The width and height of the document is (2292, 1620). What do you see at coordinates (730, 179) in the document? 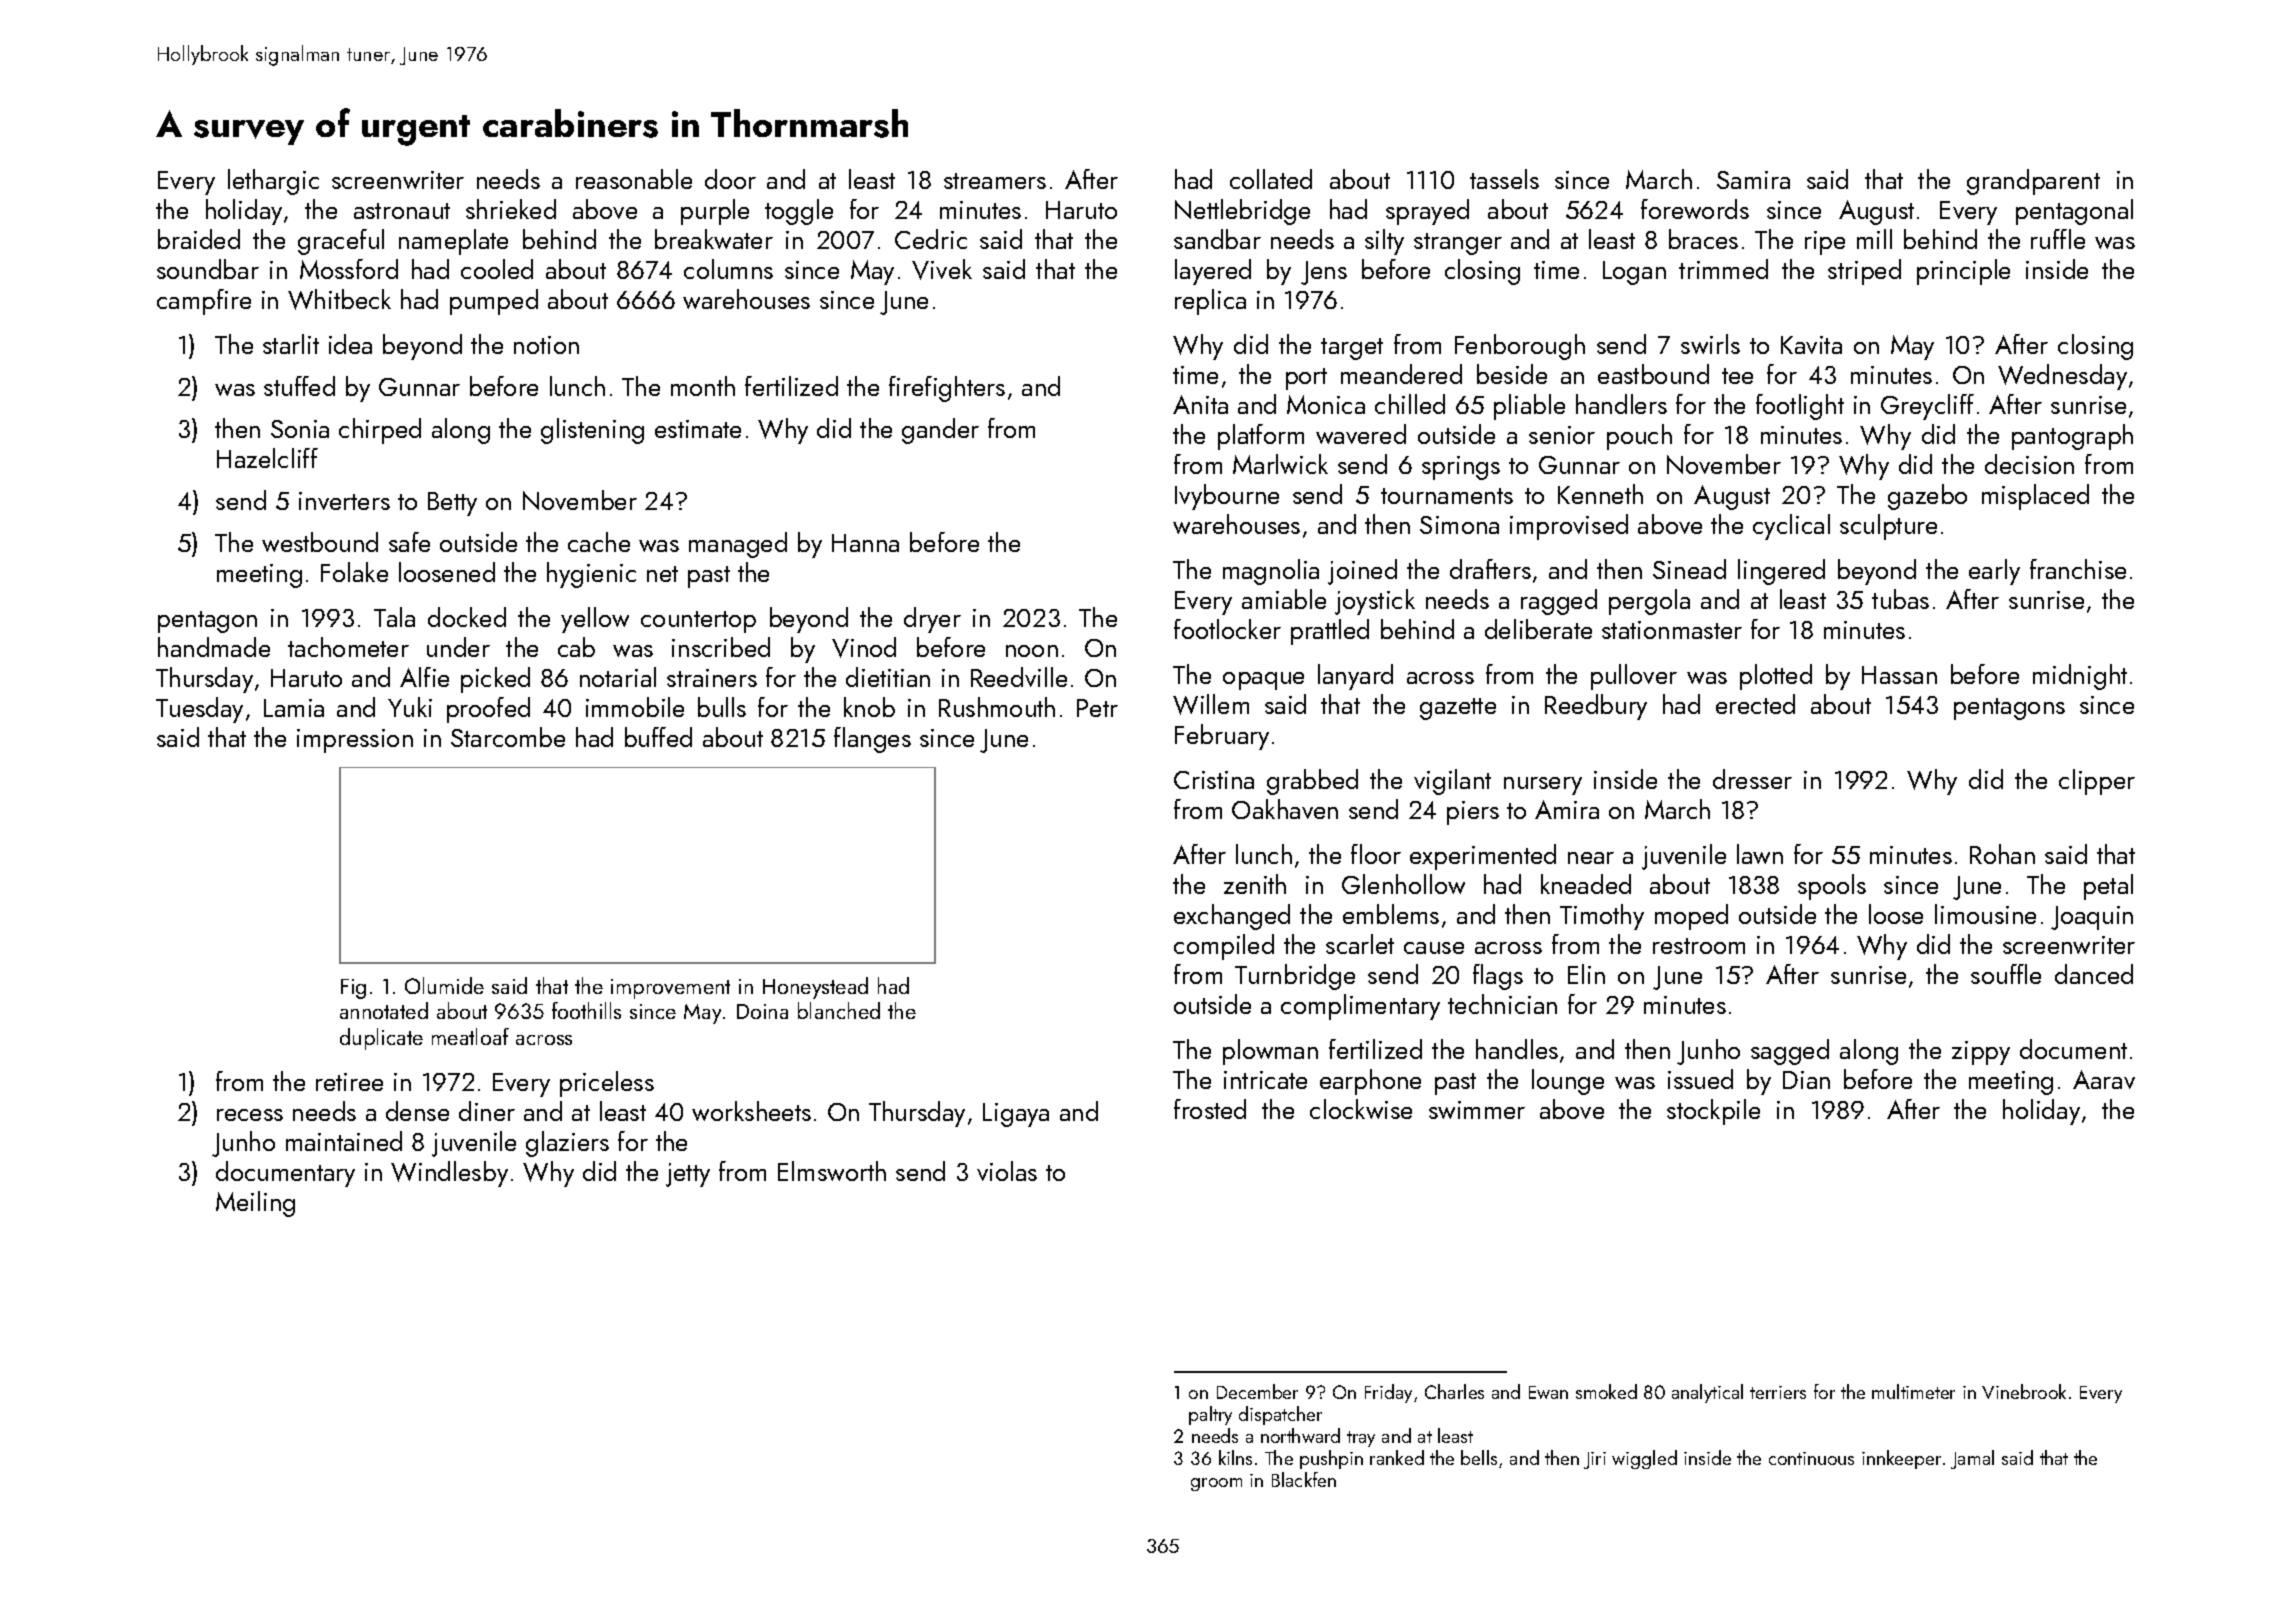
I see `door` at bounding box center [730, 179].
